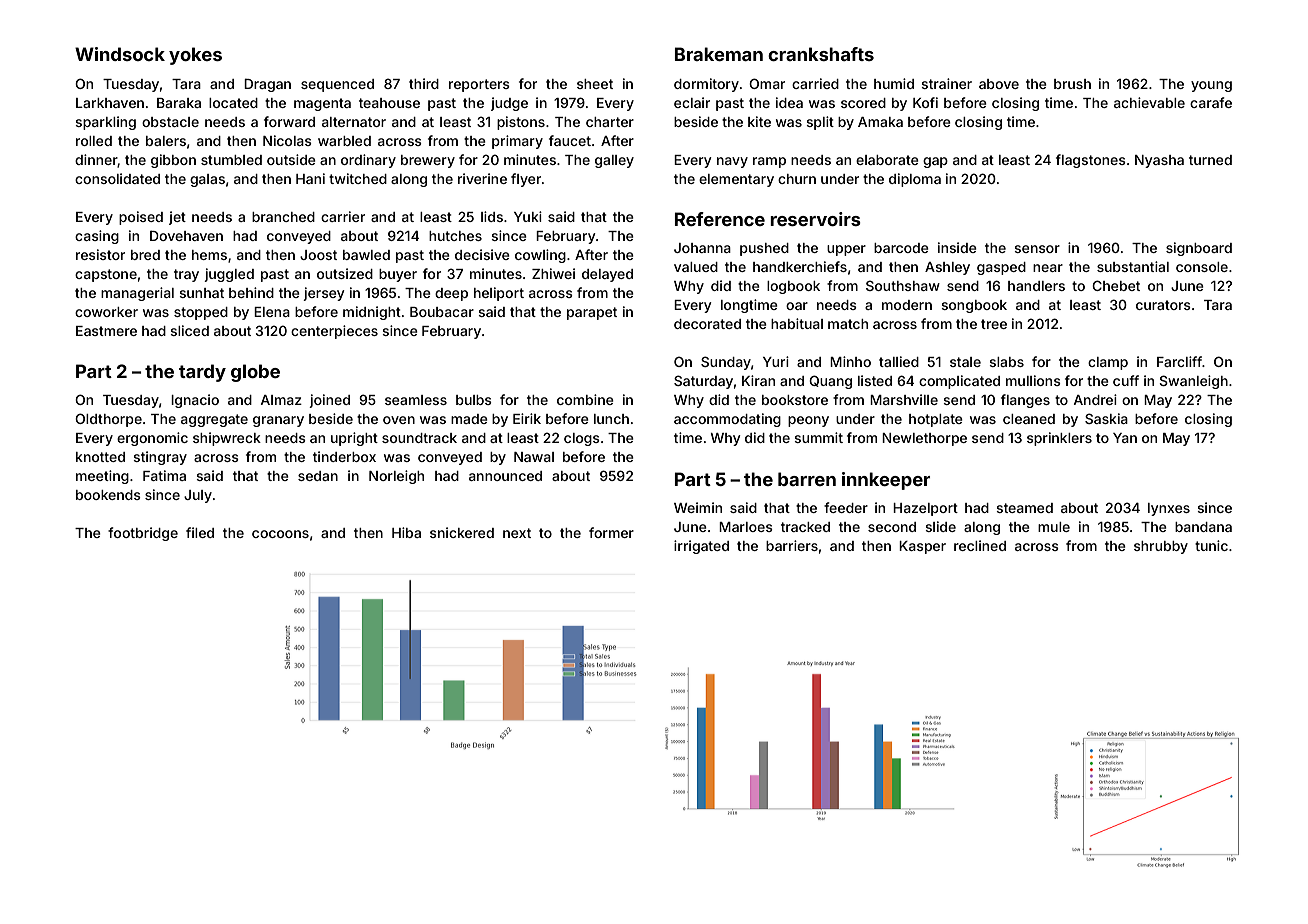 This screenshot has width=1308, height=924. What do you see at coordinates (793, 287) in the screenshot?
I see `logbook` at bounding box center [793, 287].
